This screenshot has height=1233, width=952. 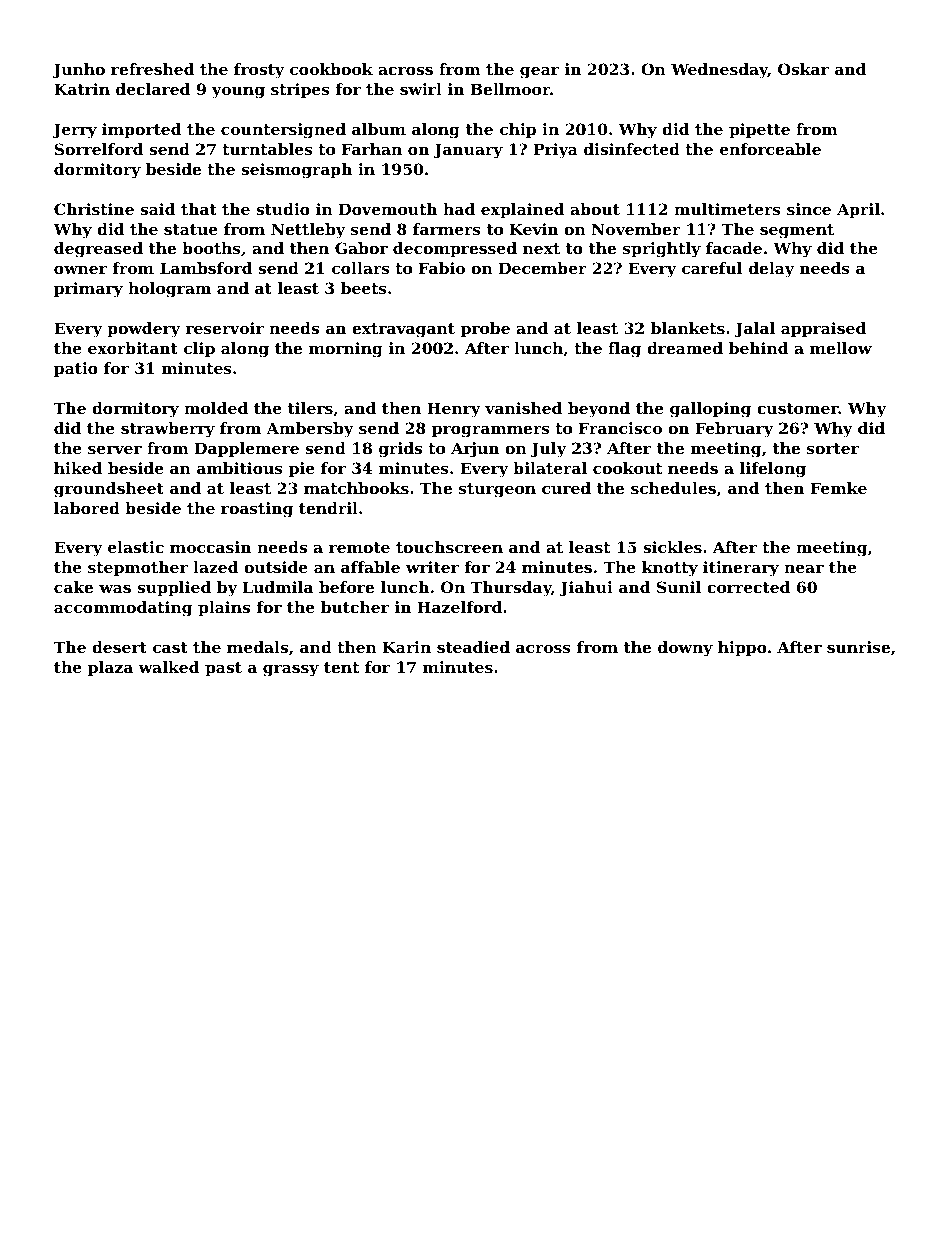 I want to click on beets, so click(x=364, y=288).
